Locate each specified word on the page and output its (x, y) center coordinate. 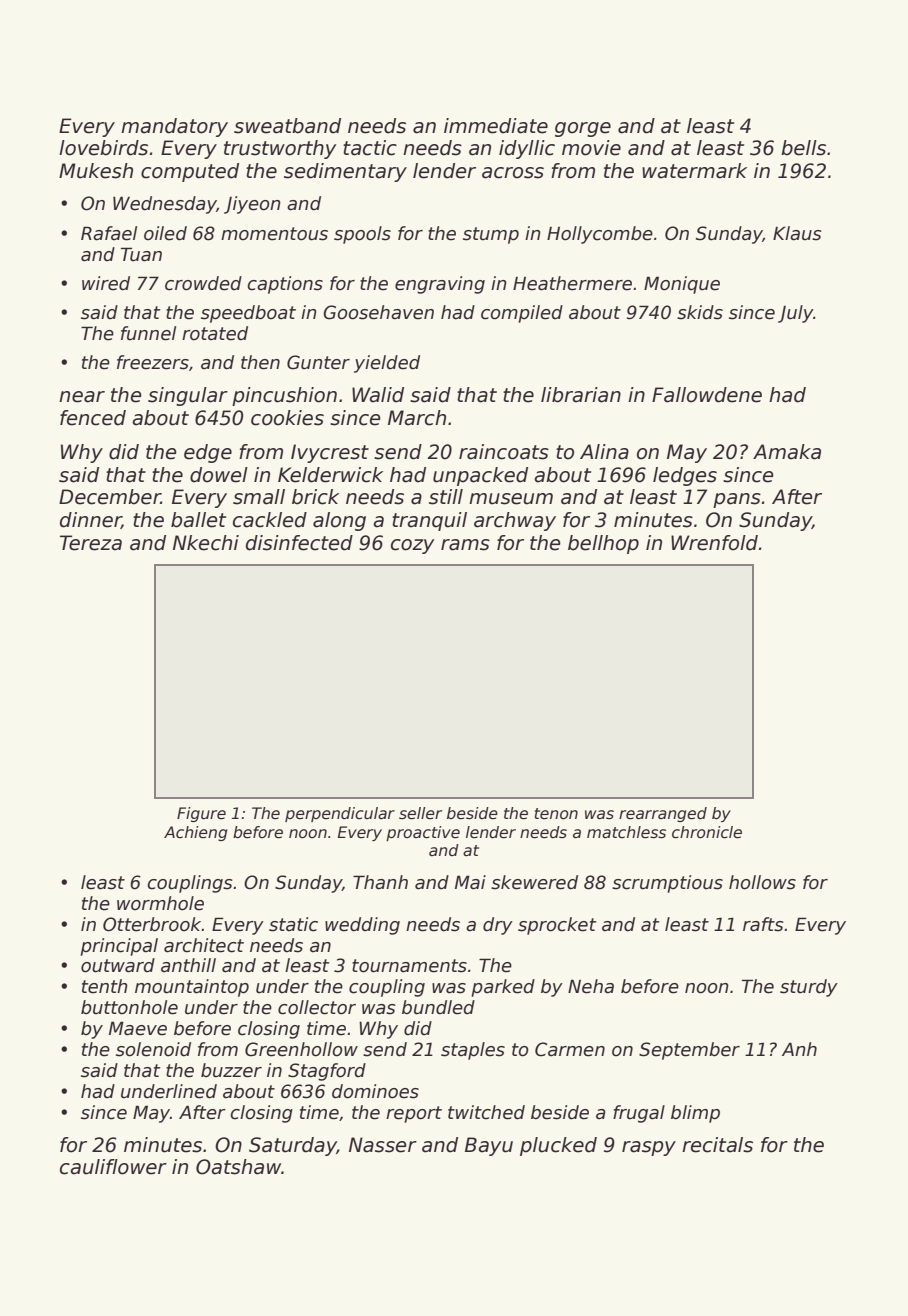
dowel (219, 475)
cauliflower (113, 1167)
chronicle (707, 832)
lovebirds (103, 148)
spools (362, 235)
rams (465, 545)
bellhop (603, 544)
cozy (412, 546)
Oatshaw (238, 1167)
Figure (201, 814)
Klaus (797, 233)
